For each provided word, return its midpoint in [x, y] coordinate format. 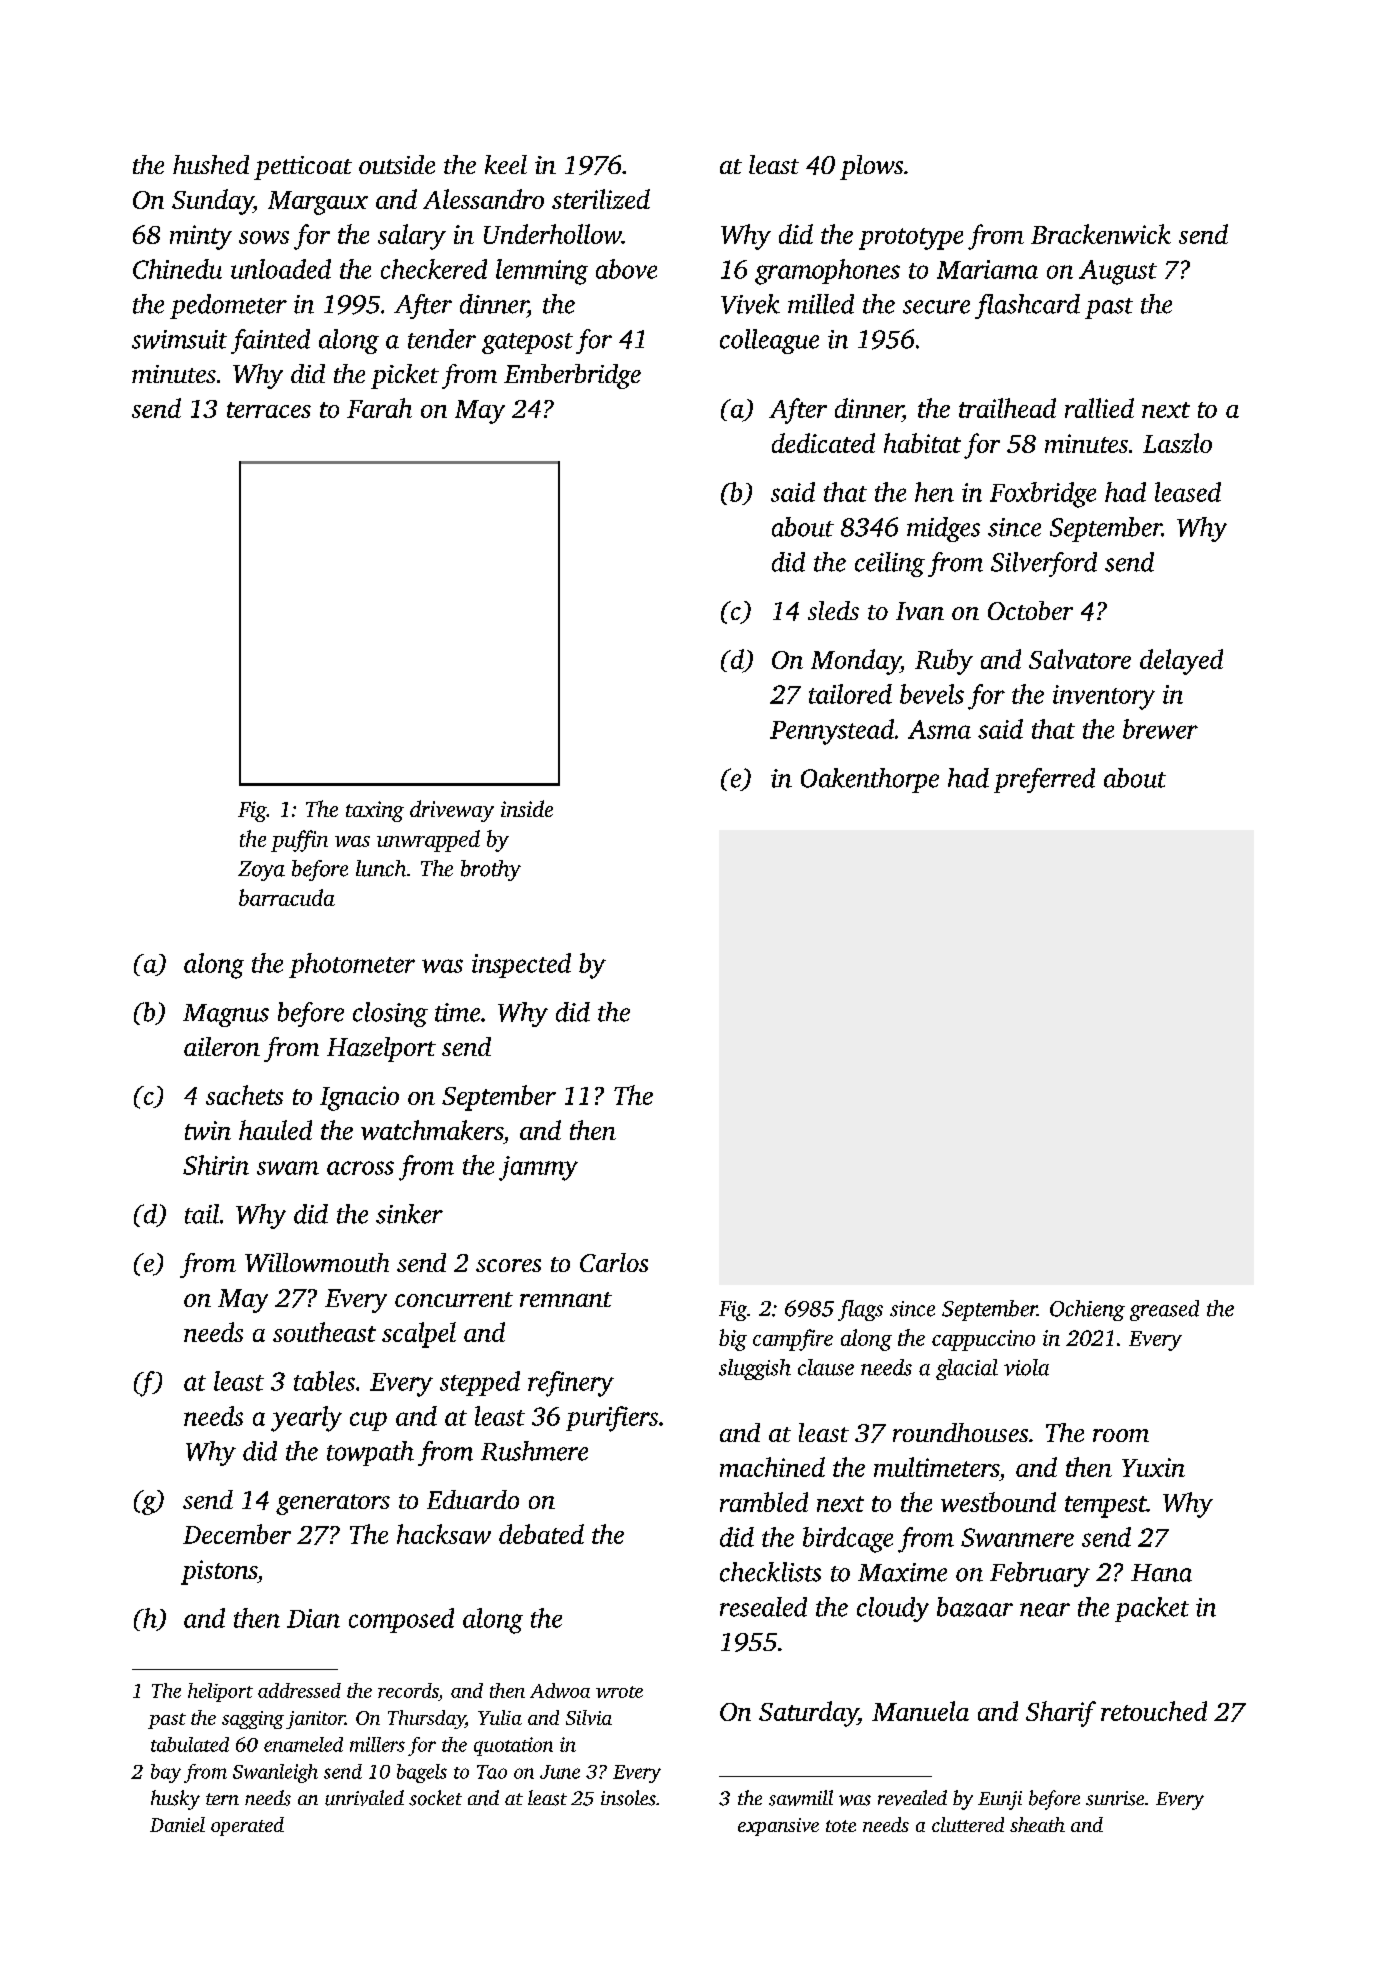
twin [208, 1130]
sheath [1037, 1824]
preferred [1044, 780]
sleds [833, 610]
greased [1164, 1310]
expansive [778, 1827]
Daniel [177, 1824]
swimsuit [179, 339]
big [733, 1340]
